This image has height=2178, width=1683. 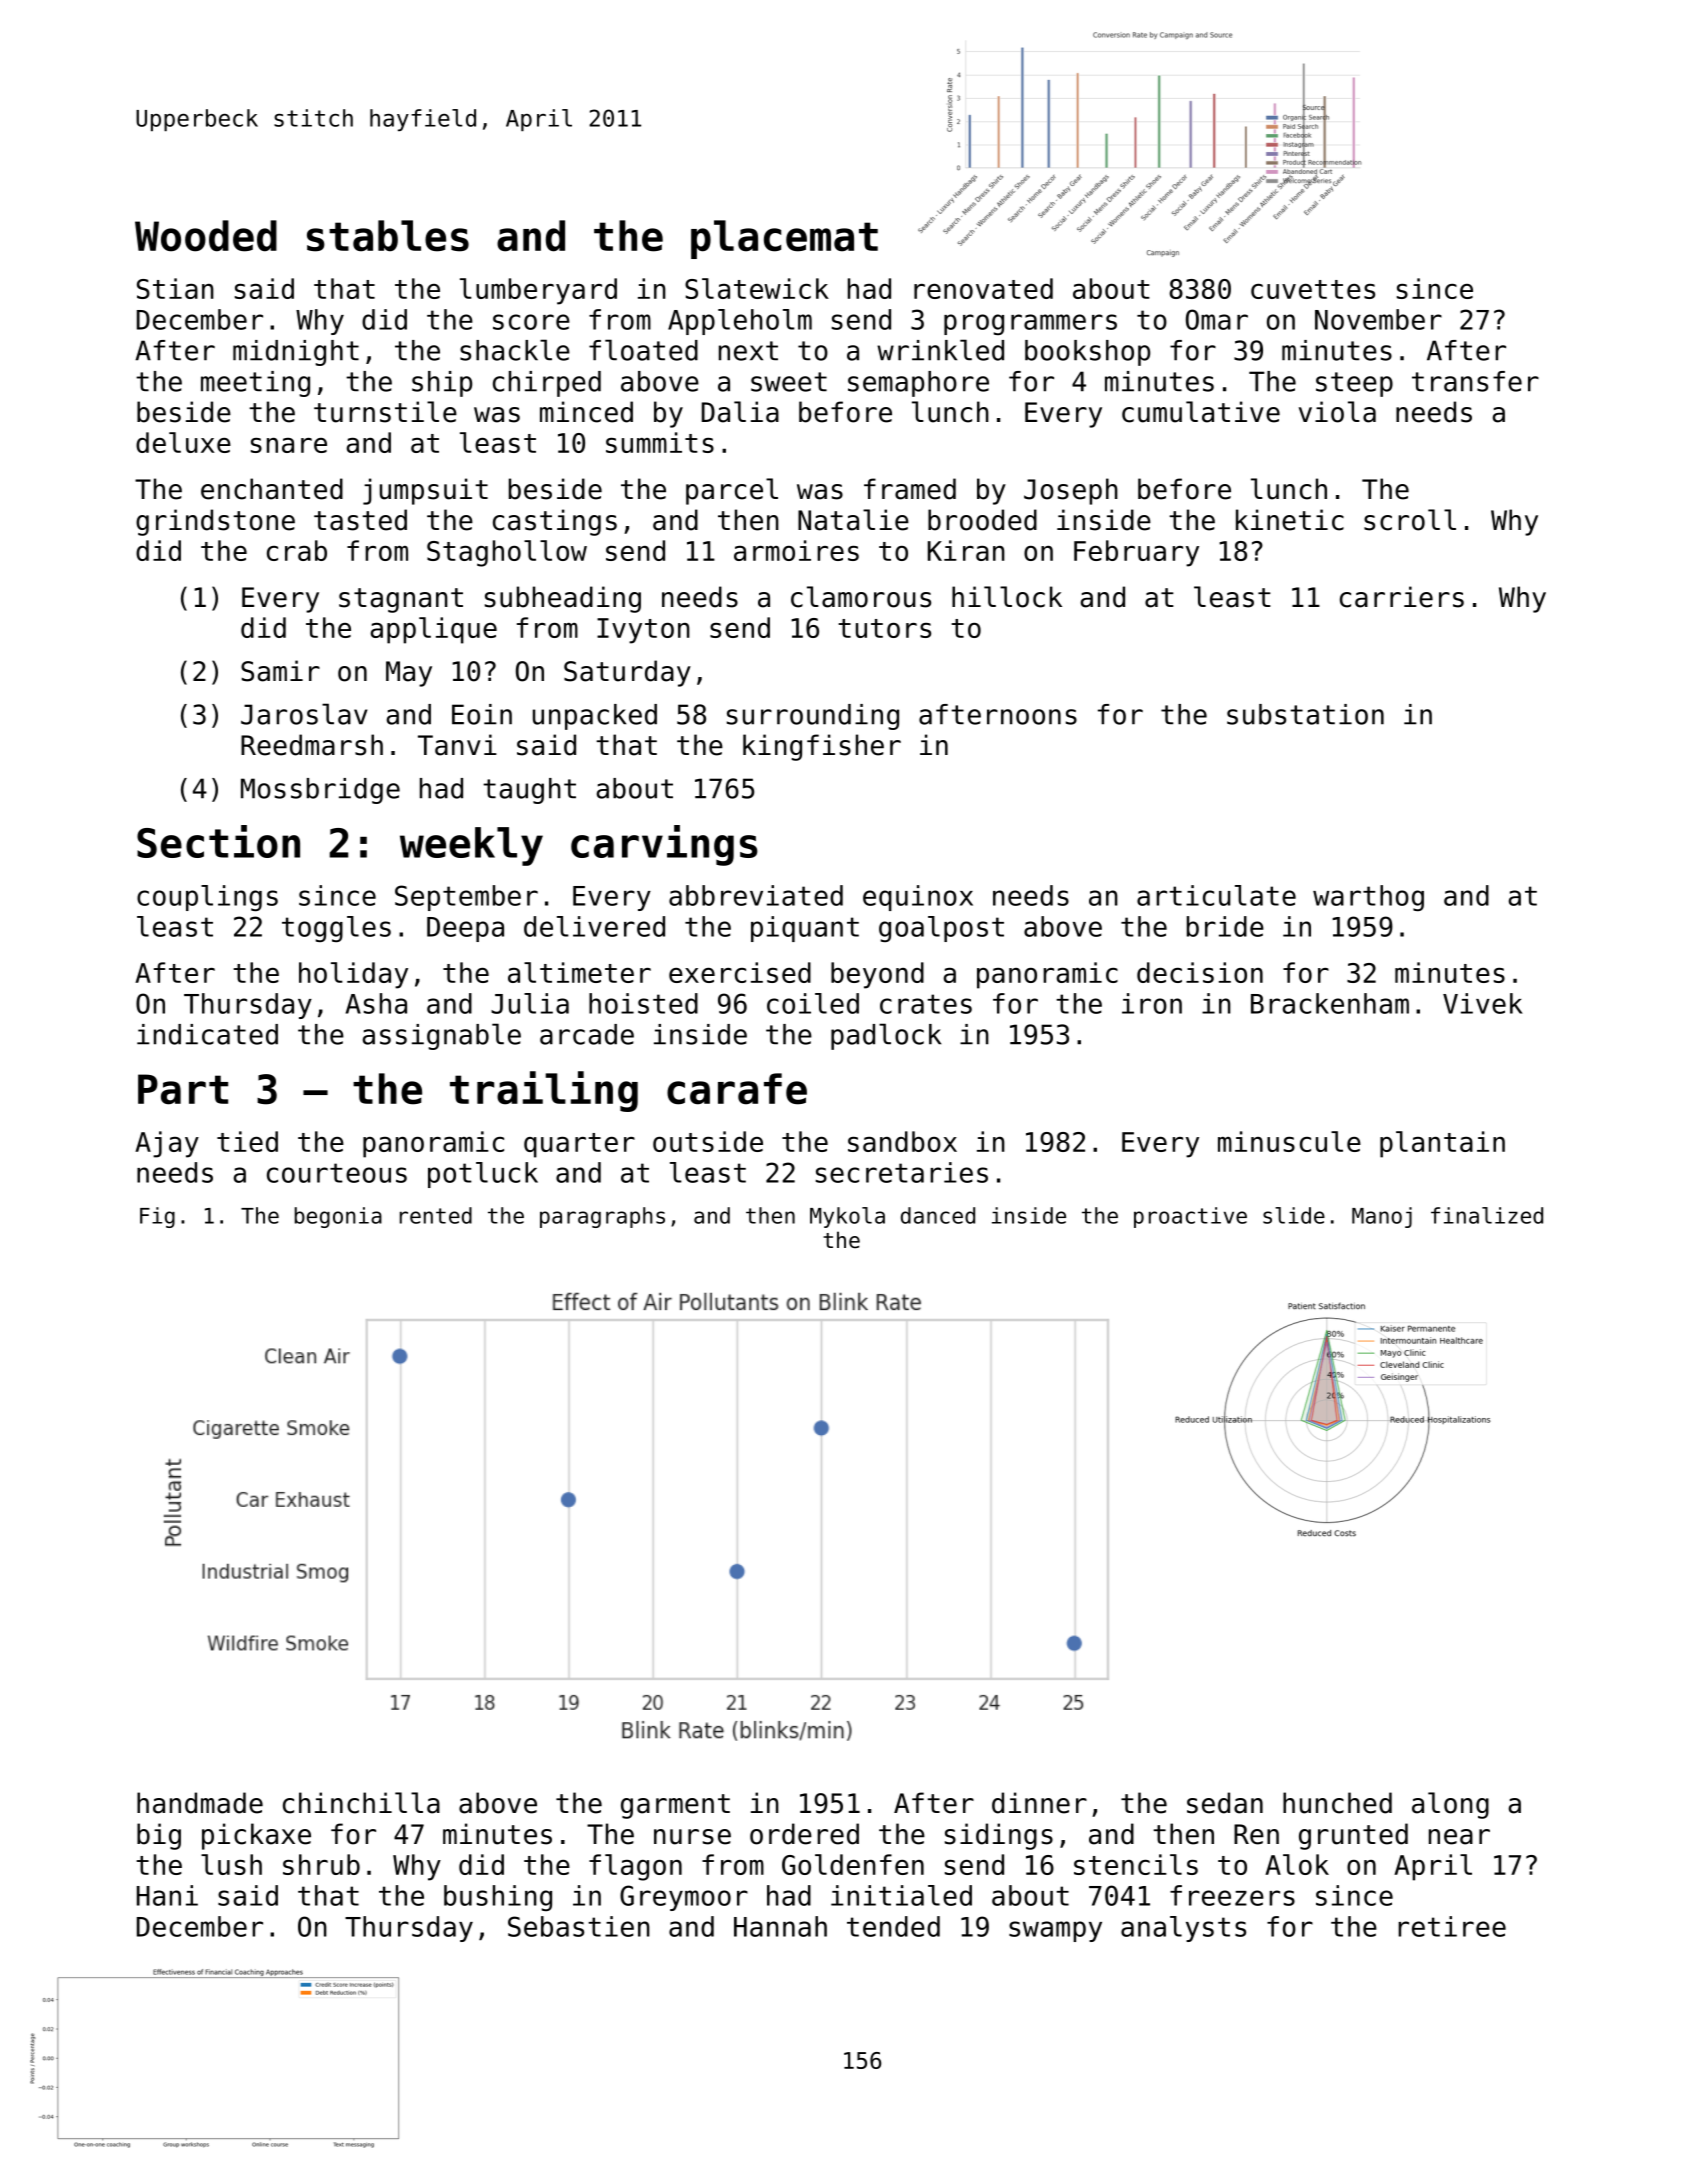 I want to click on indicated, so click(x=207, y=1034).
